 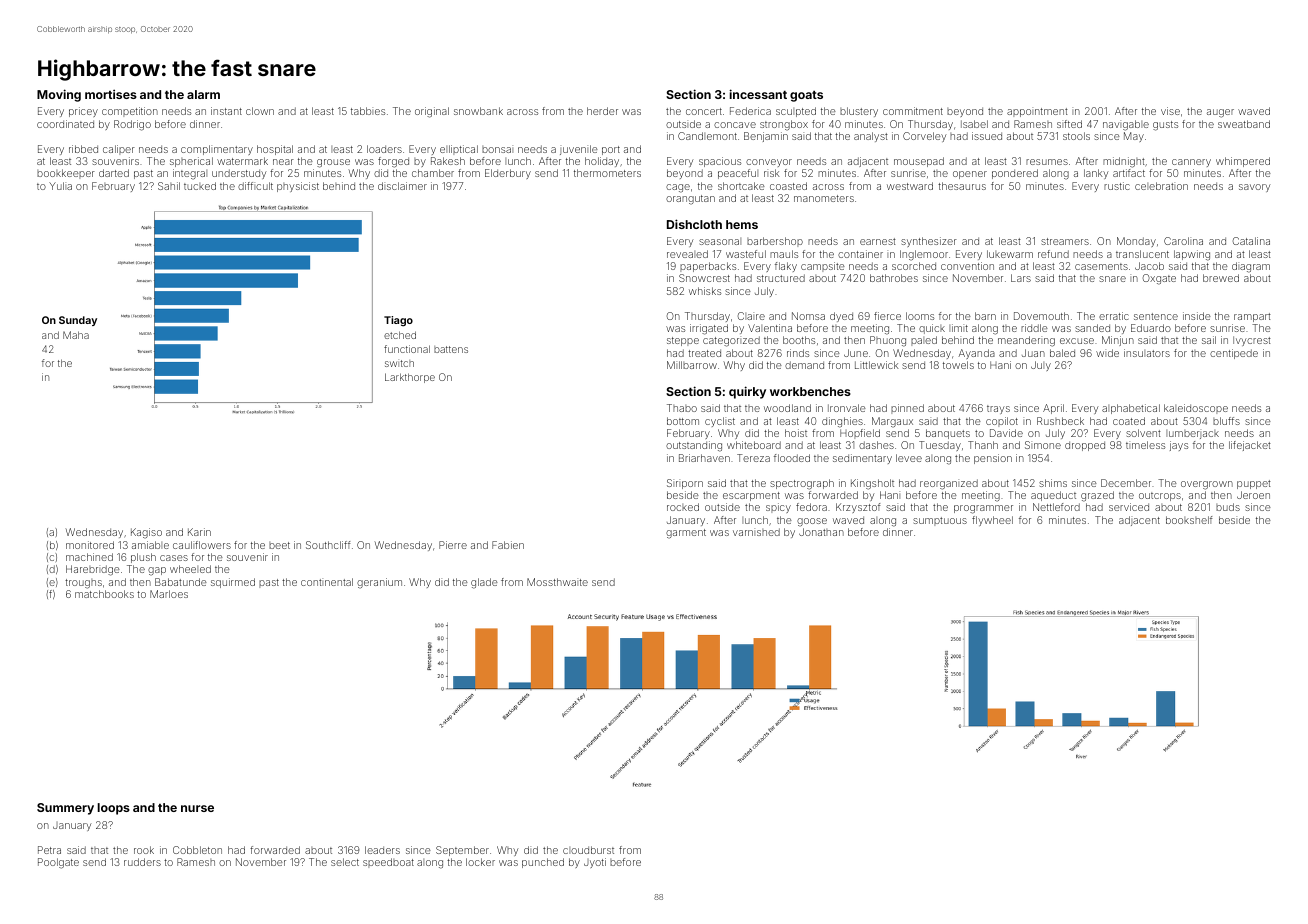 What do you see at coordinates (199, 532) in the document?
I see `Karin` at bounding box center [199, 532].
